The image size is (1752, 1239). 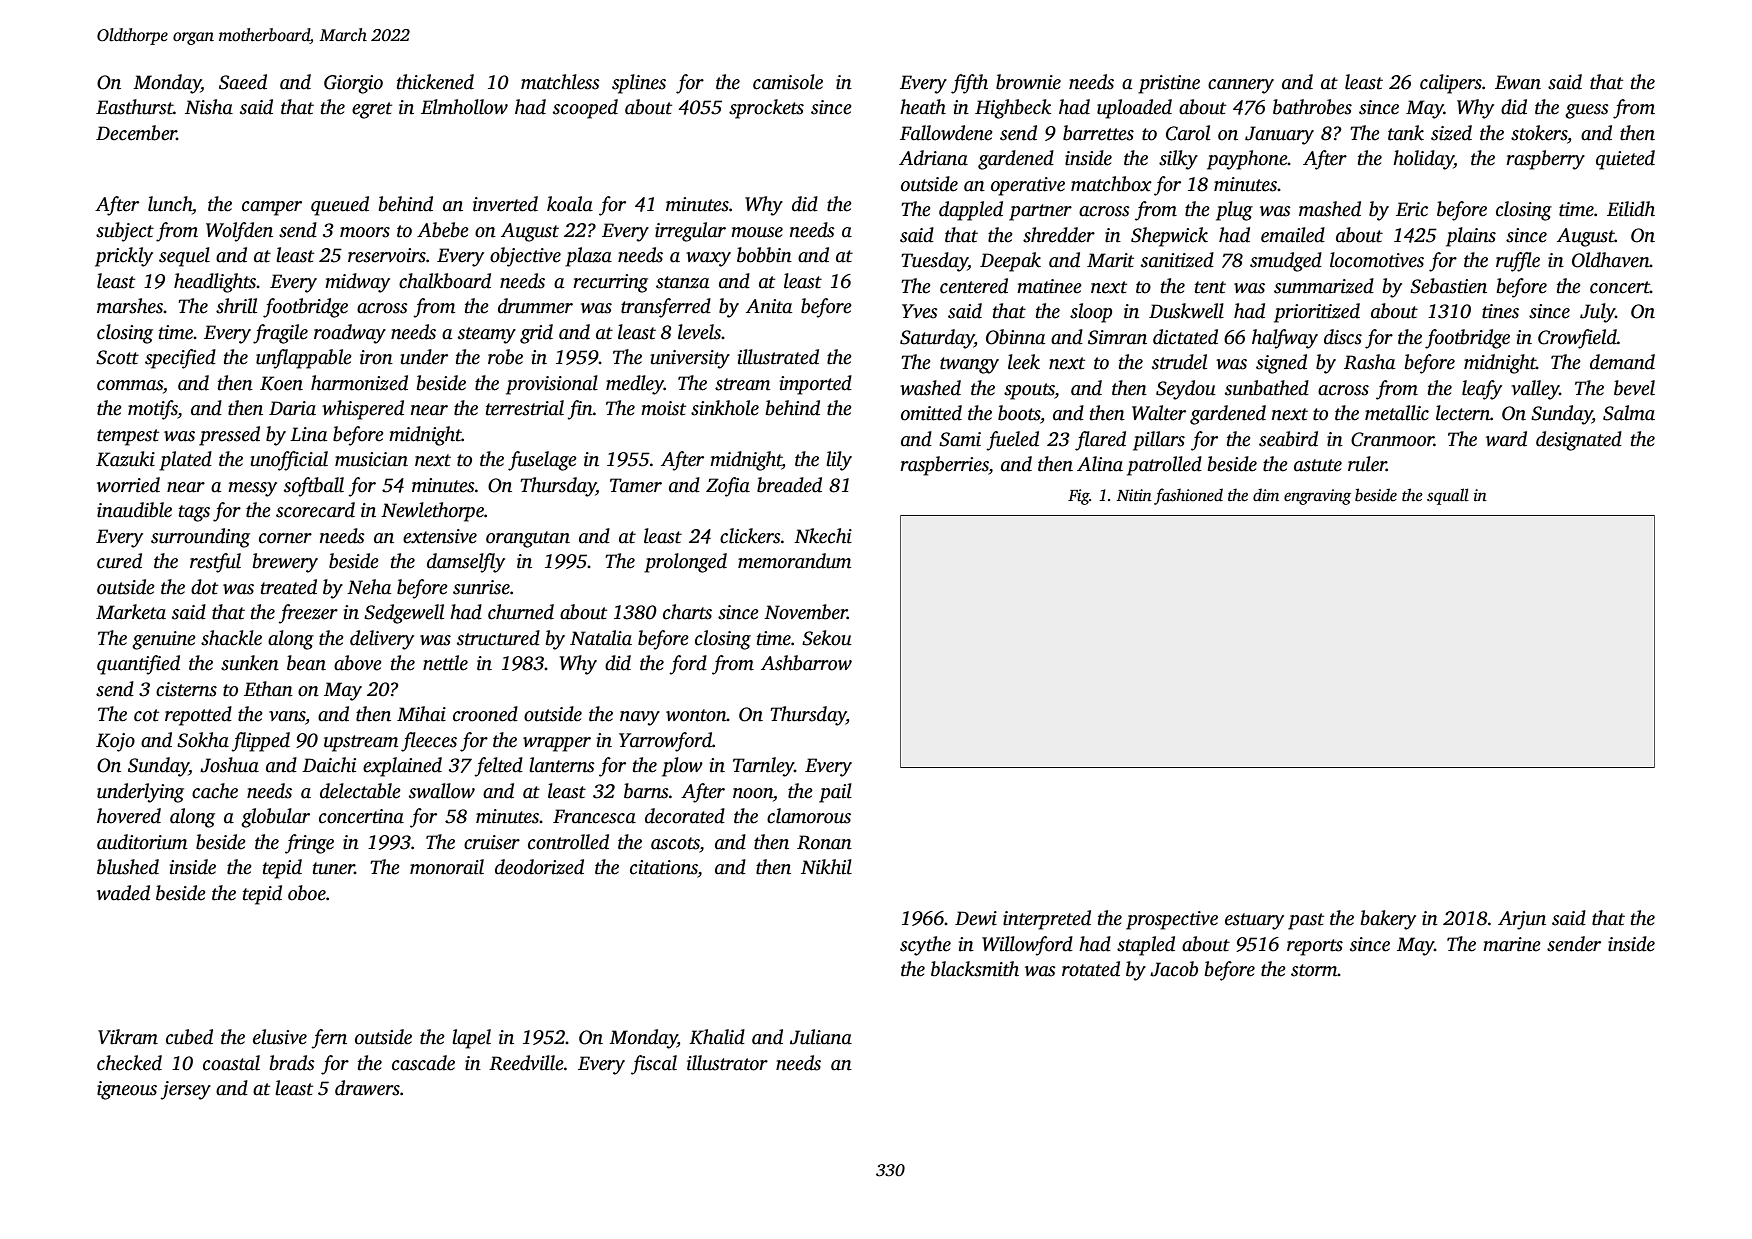 I want to click on Ethan, so click(x=268, y=689).
